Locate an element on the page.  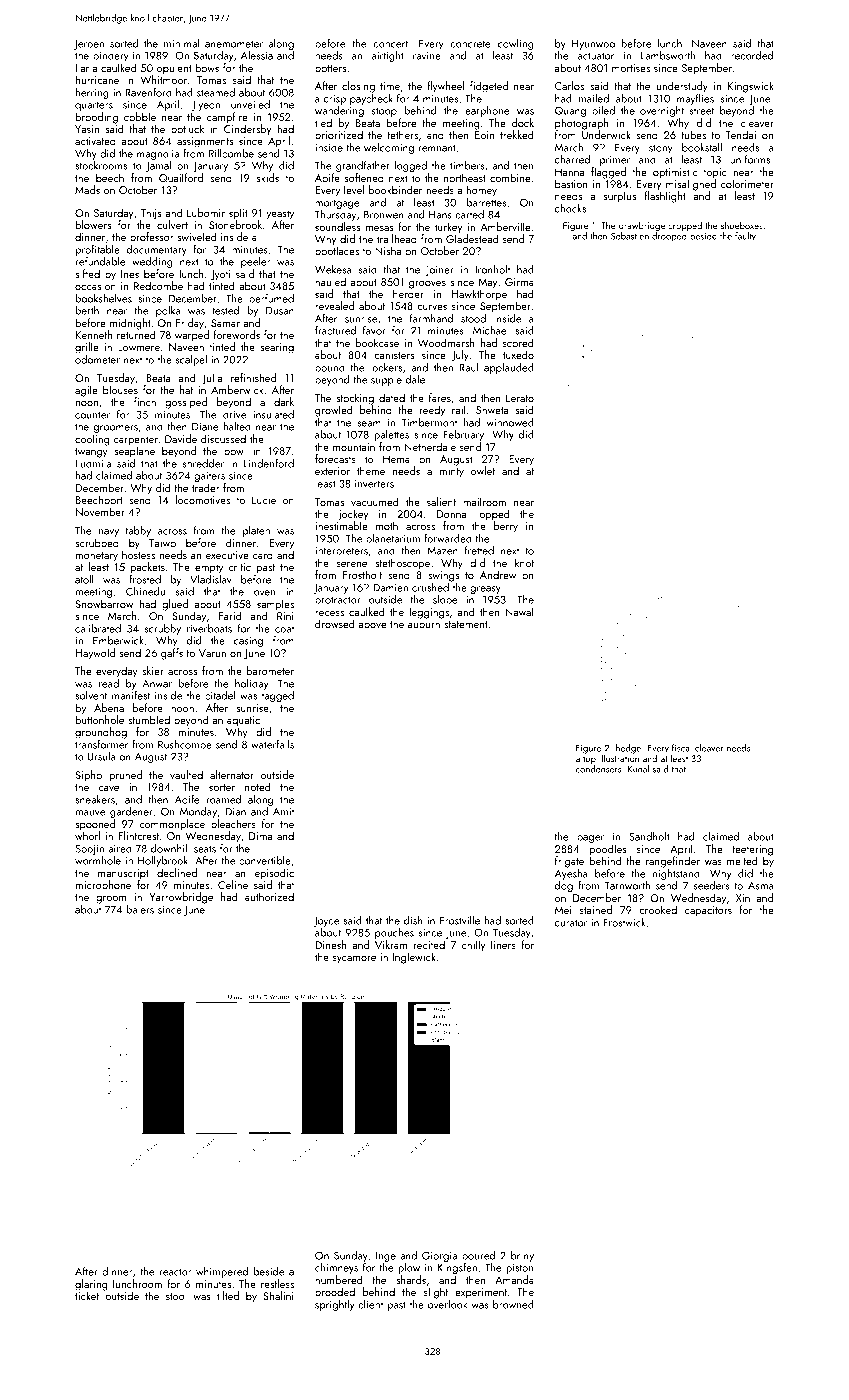
melted is located at coordinates (742, 860).
